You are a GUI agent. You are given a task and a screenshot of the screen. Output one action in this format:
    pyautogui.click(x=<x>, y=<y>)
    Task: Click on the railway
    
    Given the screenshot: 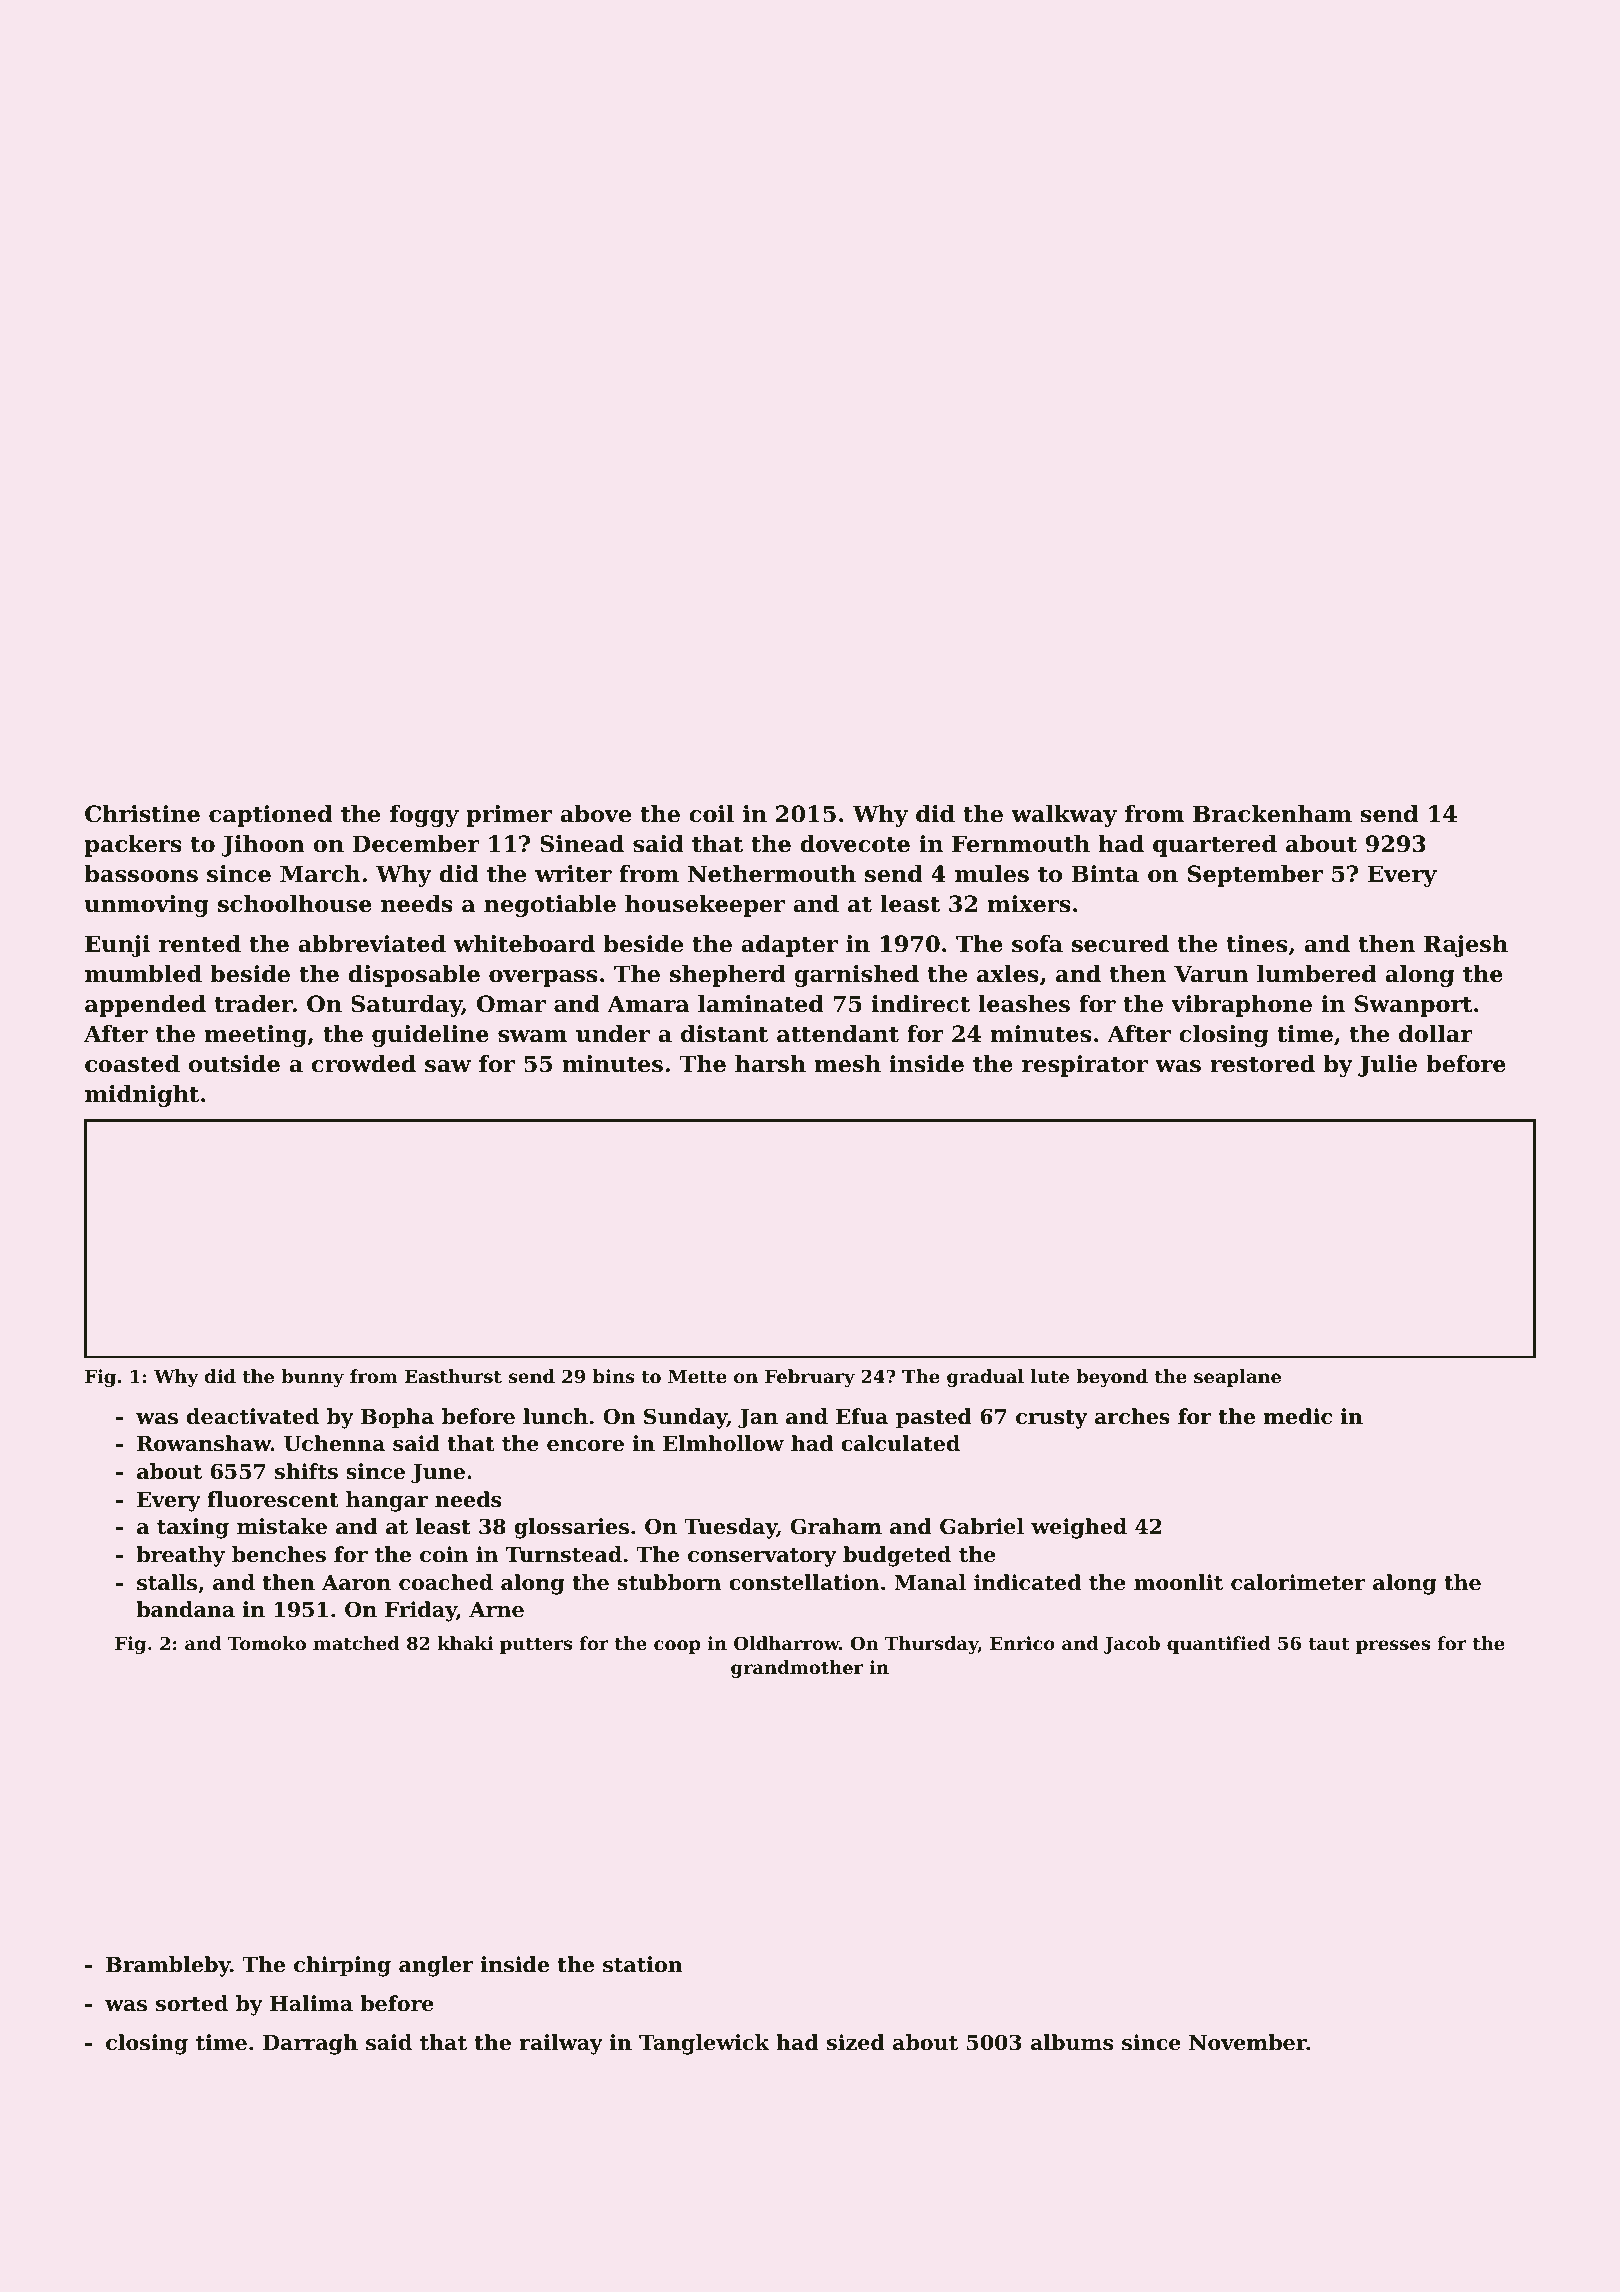 What is the action you would take?
    pyautogui.click(x=561, y=2044)
